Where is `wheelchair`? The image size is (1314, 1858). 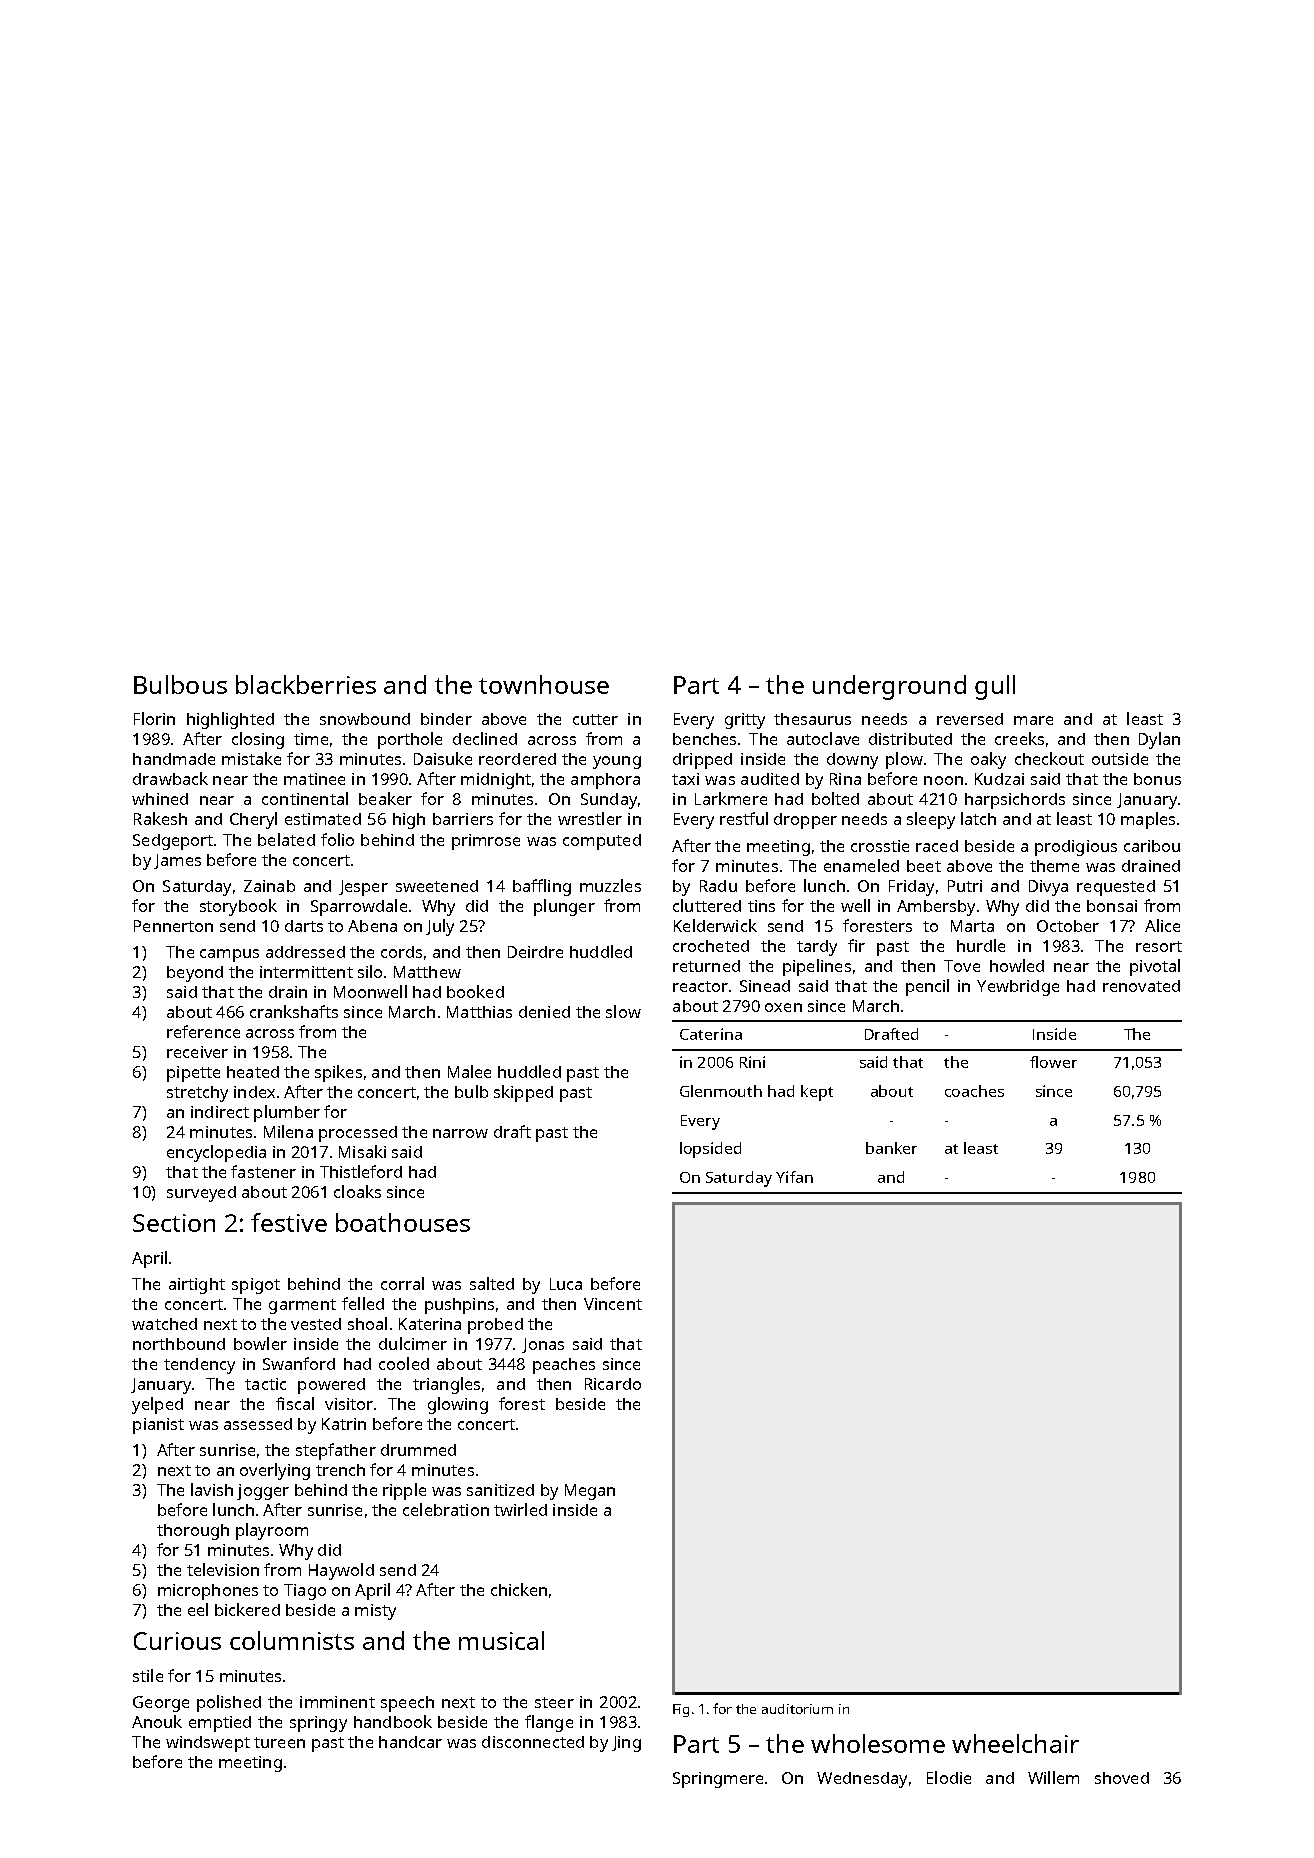
wheelchair is located at coordinates (1015, 1743).
